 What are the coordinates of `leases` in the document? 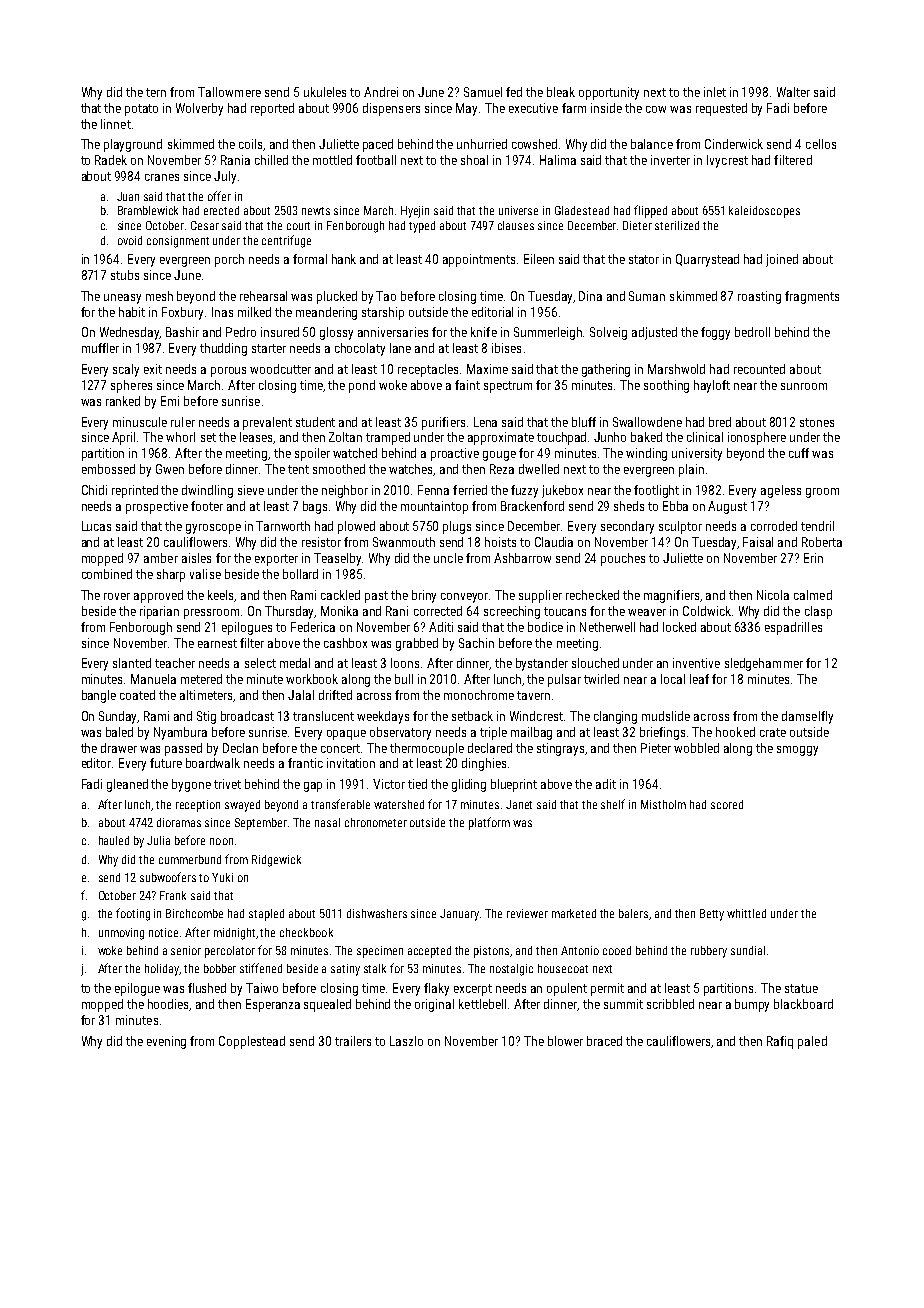 It's located at (257, 438).
